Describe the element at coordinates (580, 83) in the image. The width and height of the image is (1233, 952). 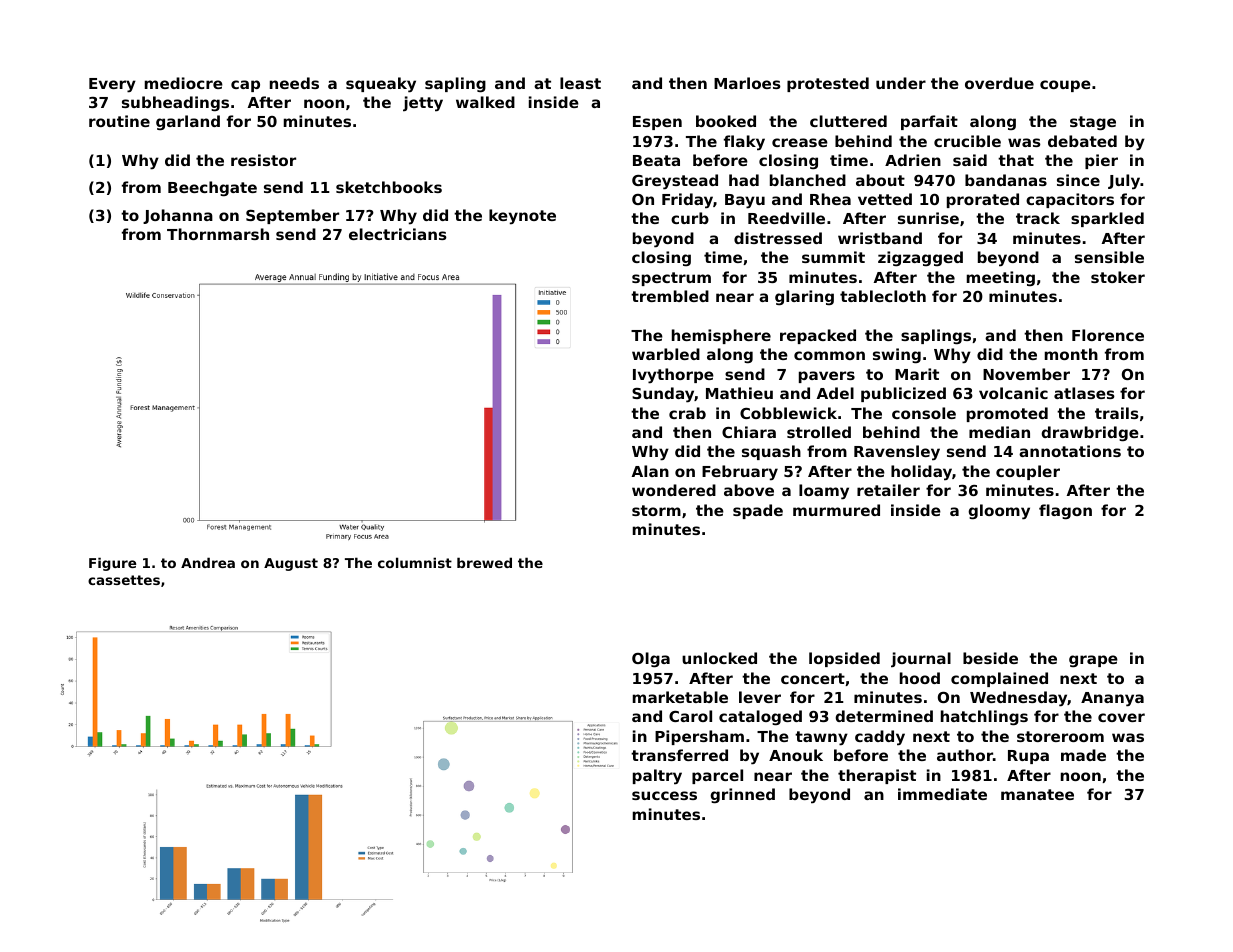
I see `least` at that location.
